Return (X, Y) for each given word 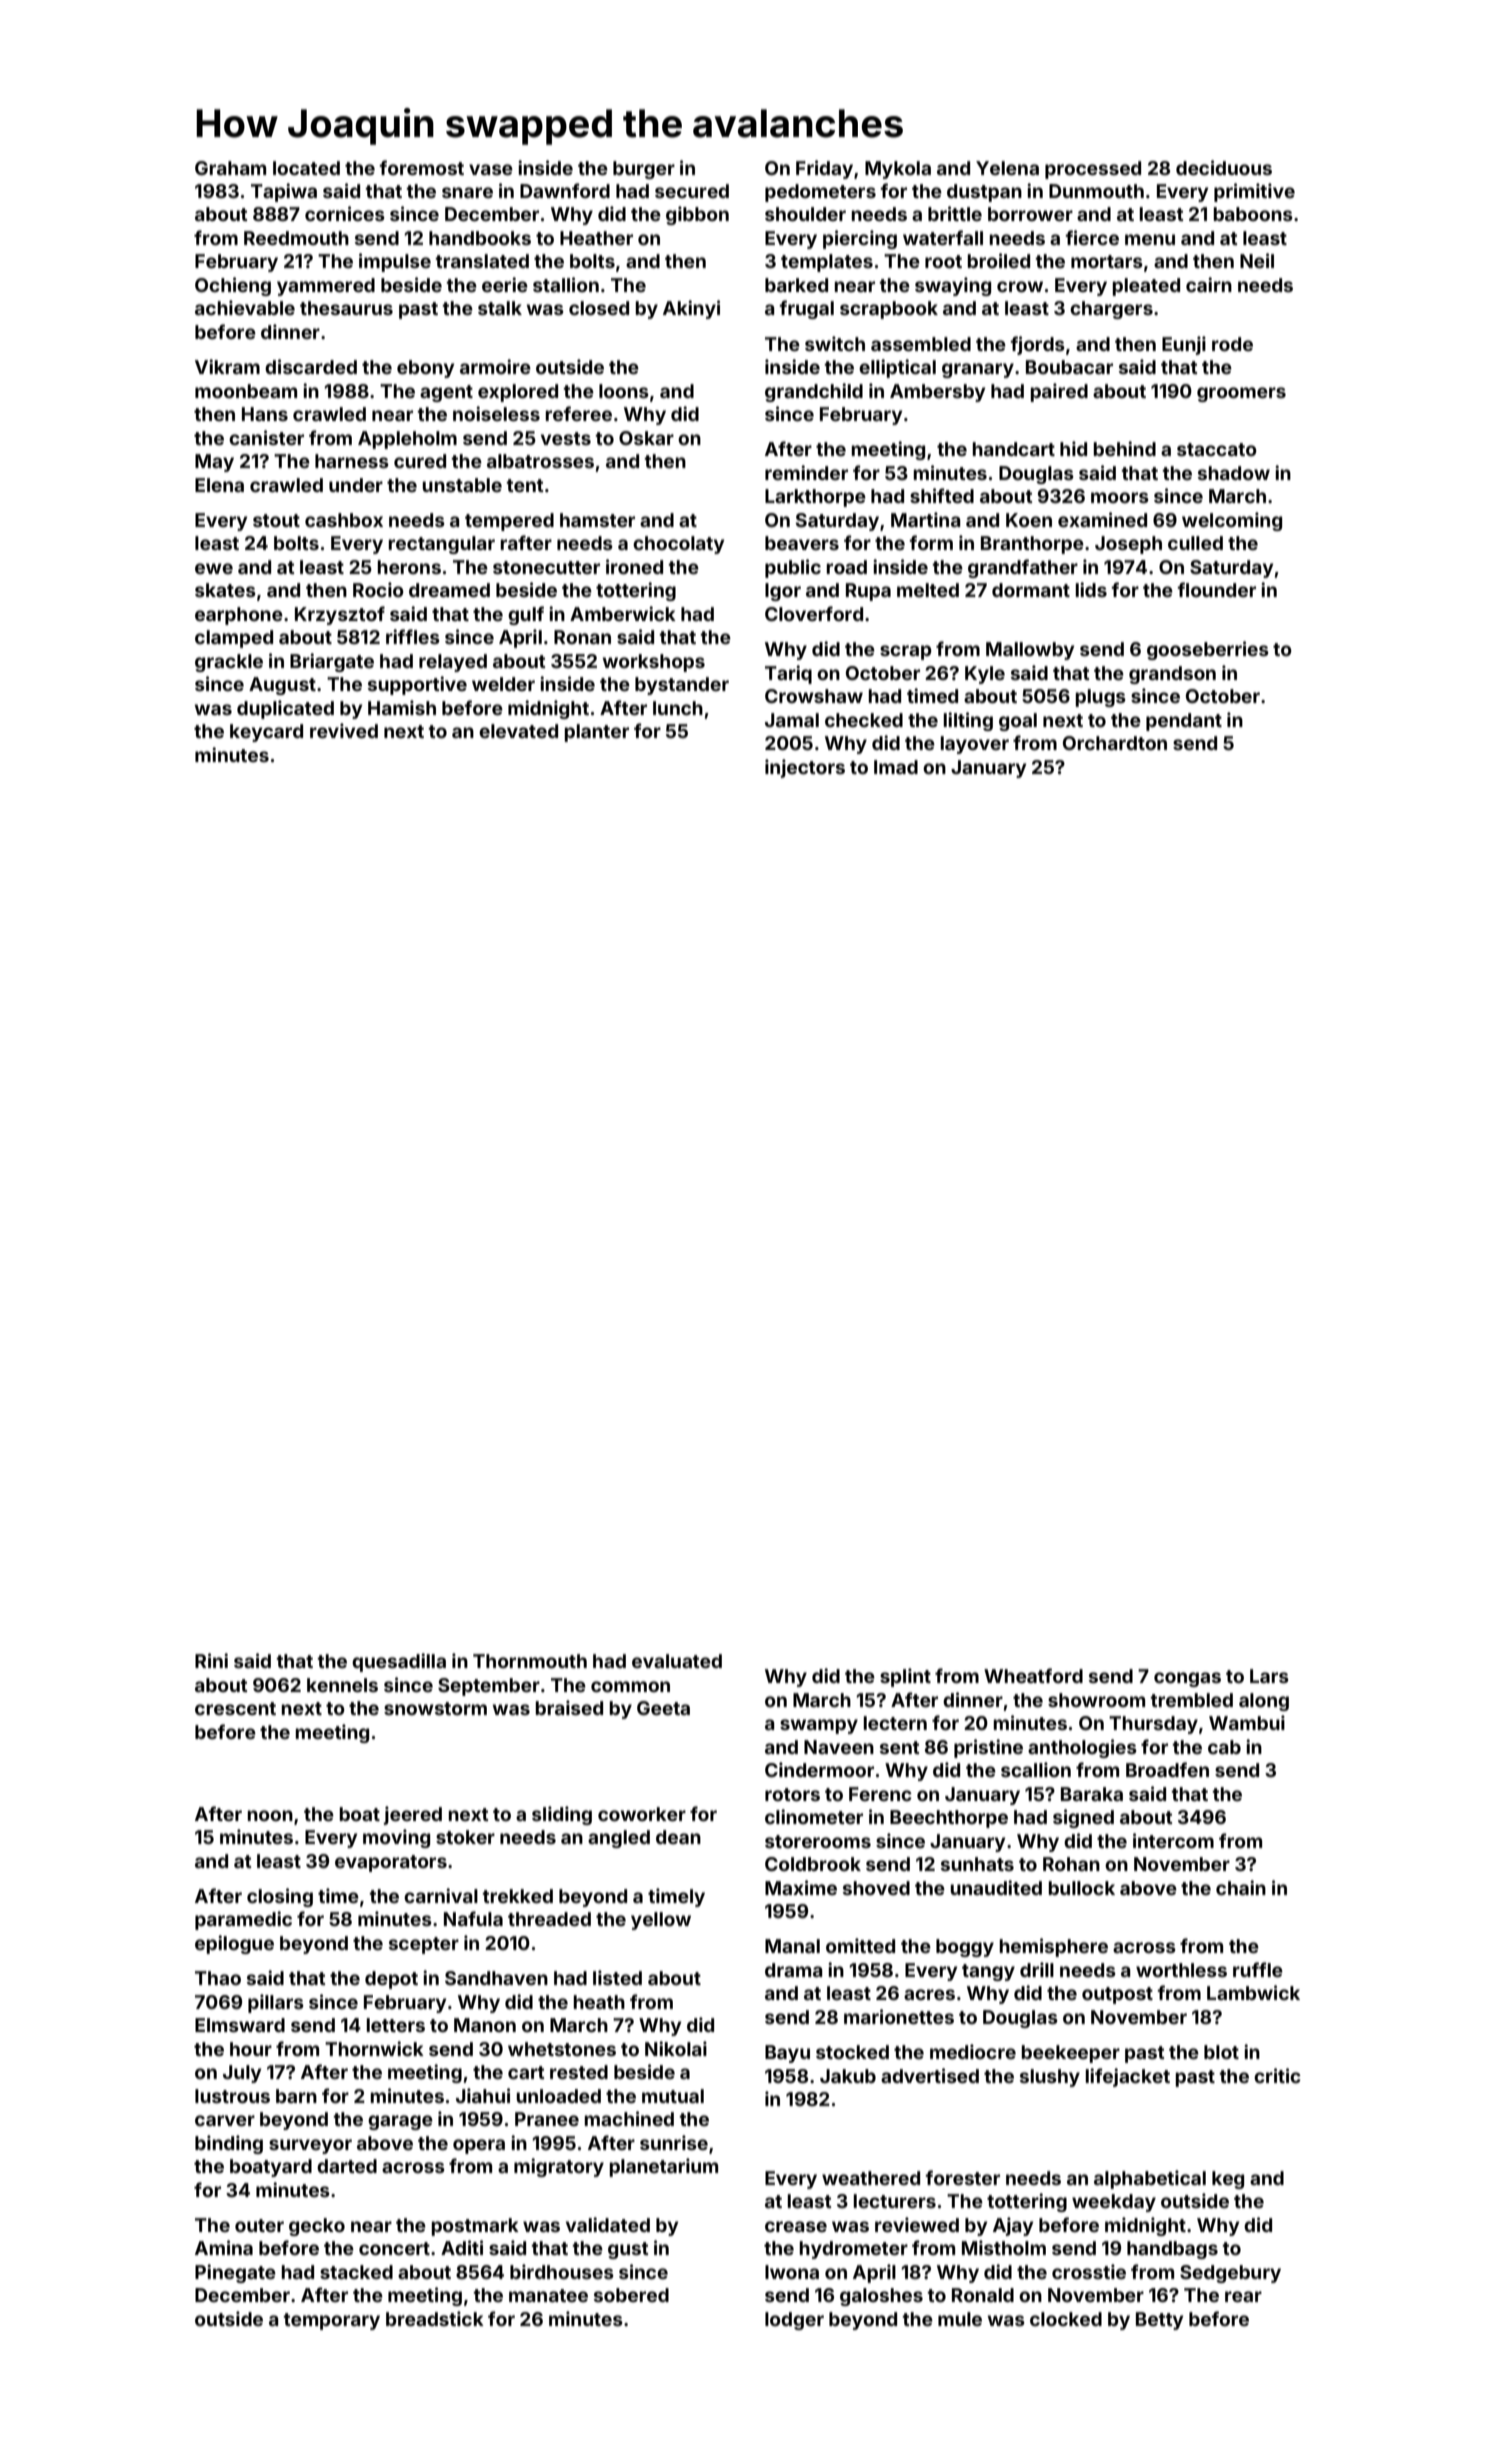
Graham (230, 168)
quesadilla (399, 1662)
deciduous (1224, 167)
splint (905, 1677)
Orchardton (1115, 743)
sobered (631, 2295)
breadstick (435, 2318)
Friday (824, 169)
